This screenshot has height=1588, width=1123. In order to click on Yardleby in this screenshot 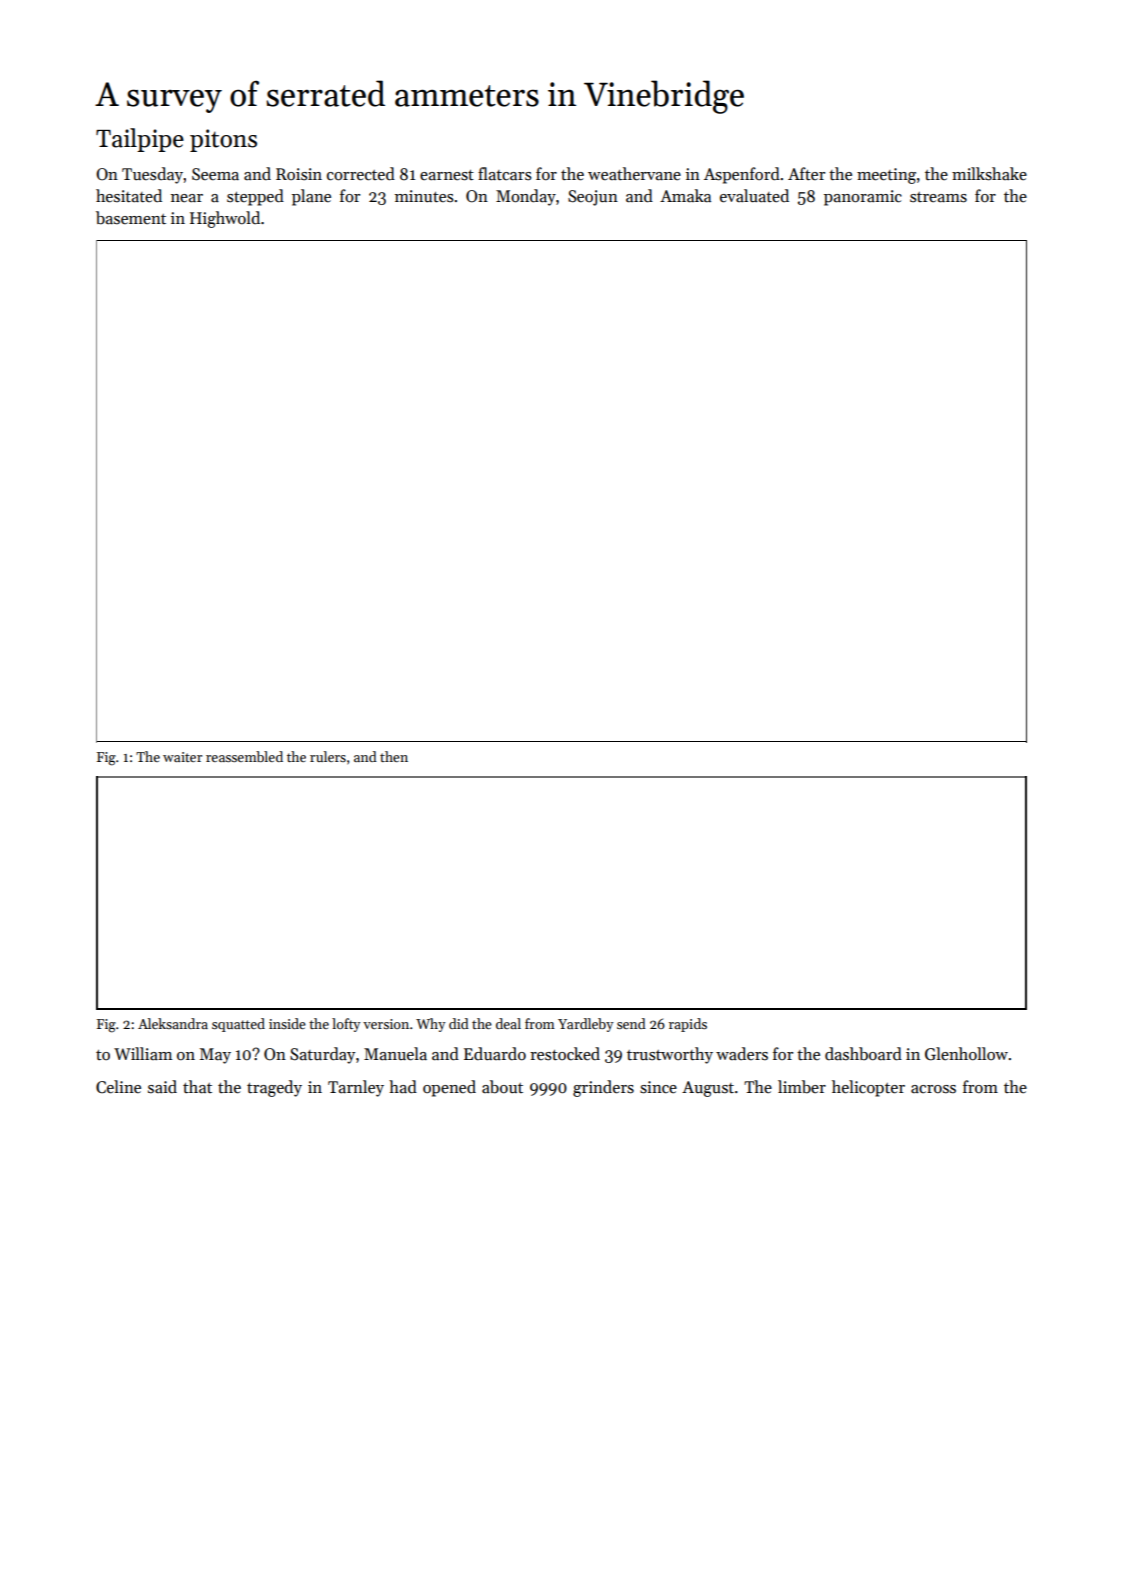, I will do `click(586, 1025)`.
